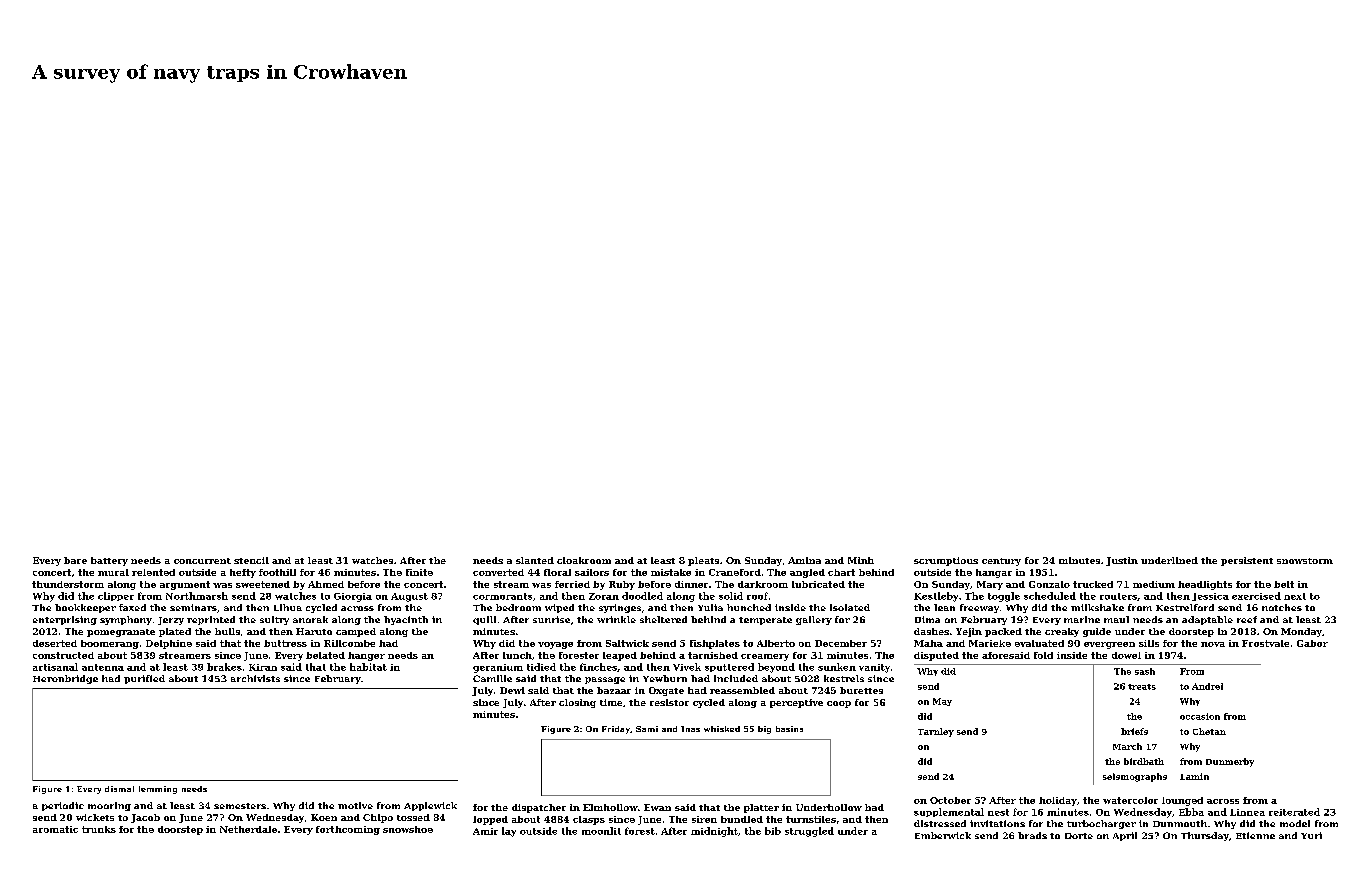 This image has width=1372, height=887. Describe the element at coordinates (255, 678) in the image. I see `archivists` at that location.
